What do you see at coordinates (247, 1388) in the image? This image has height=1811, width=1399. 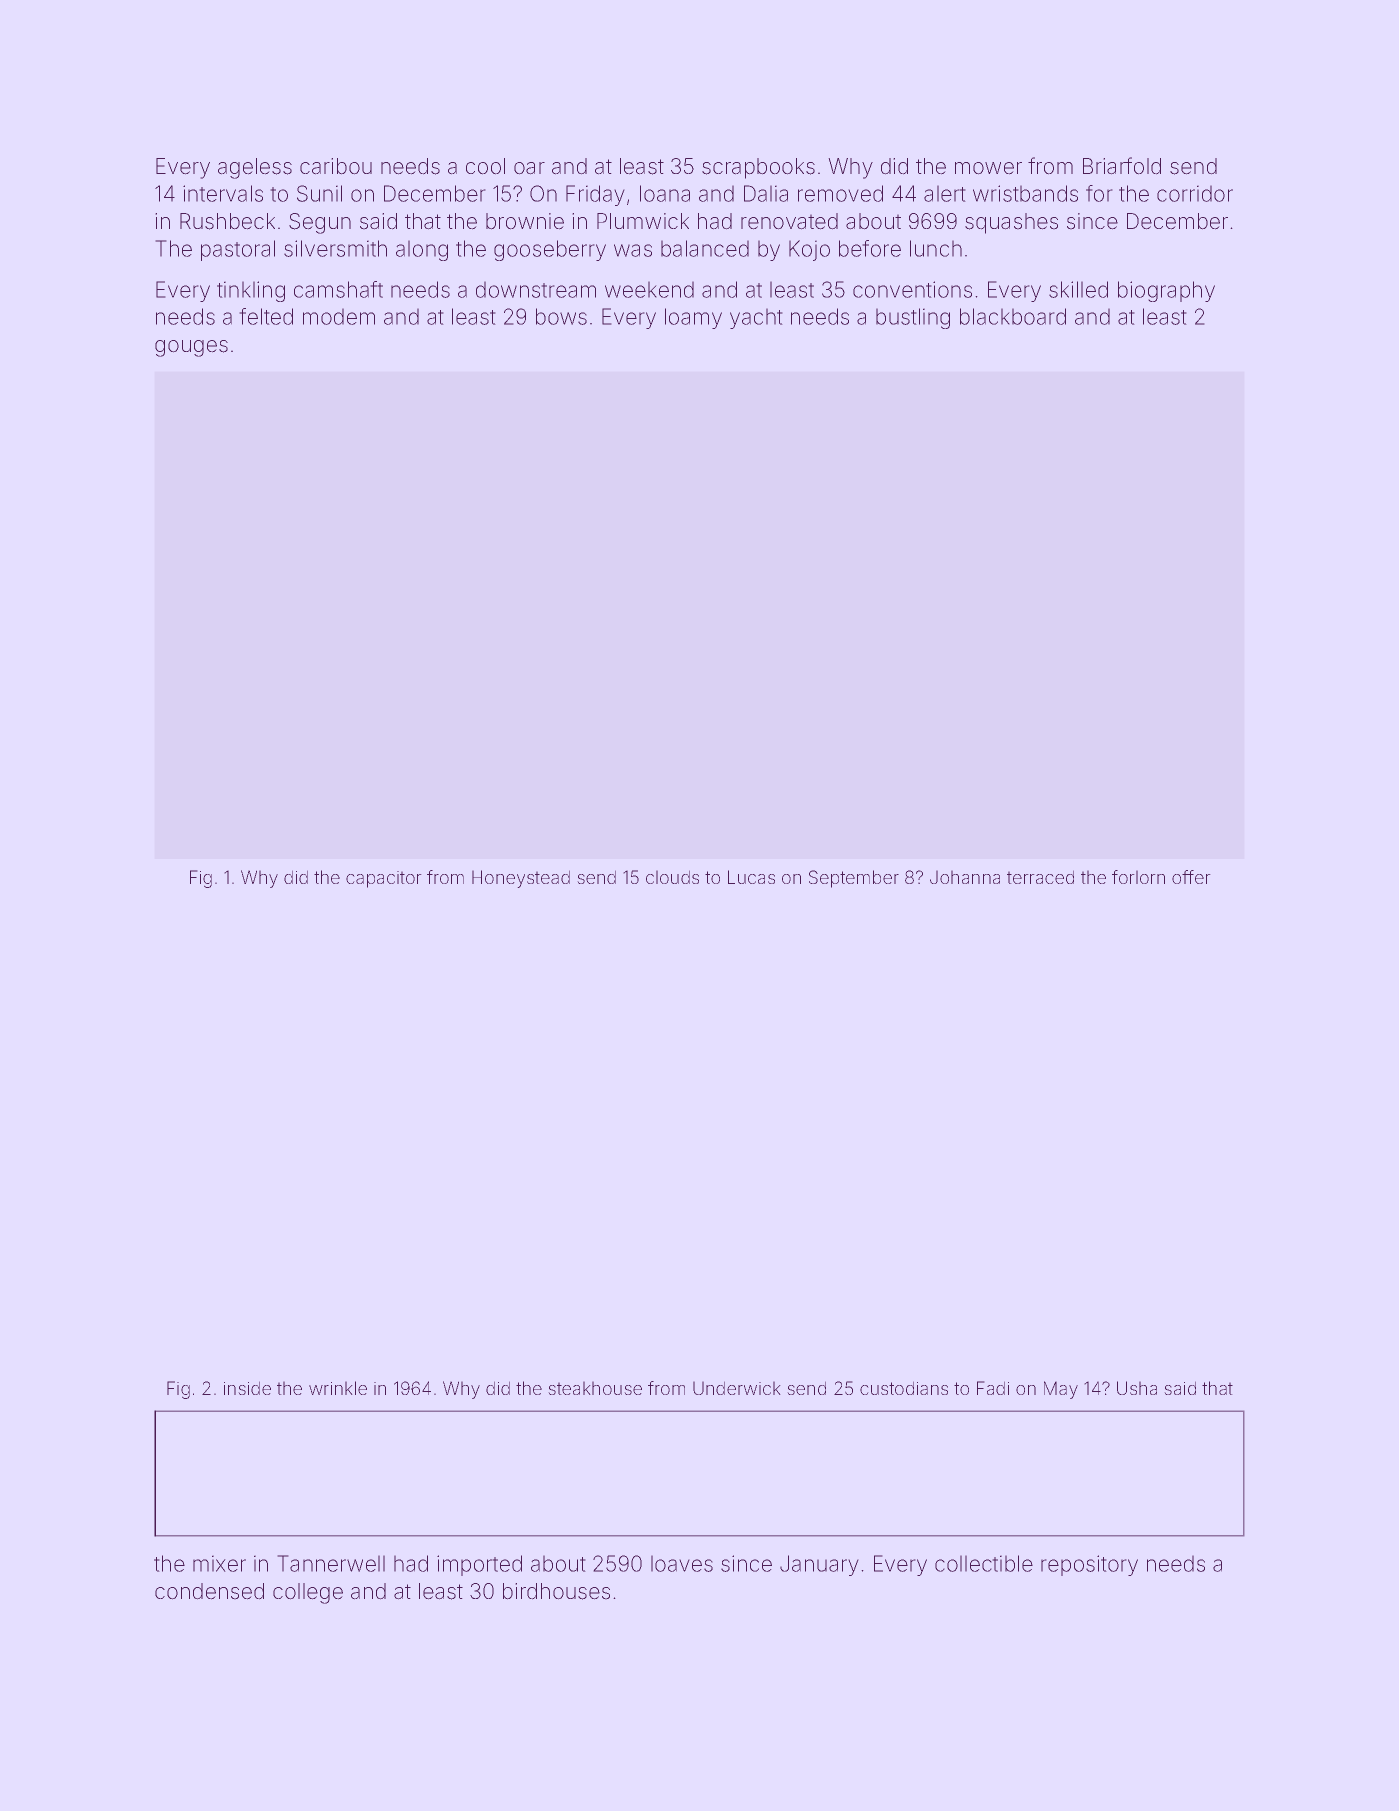 I see `inside` at bounding box center [247, 1388].
